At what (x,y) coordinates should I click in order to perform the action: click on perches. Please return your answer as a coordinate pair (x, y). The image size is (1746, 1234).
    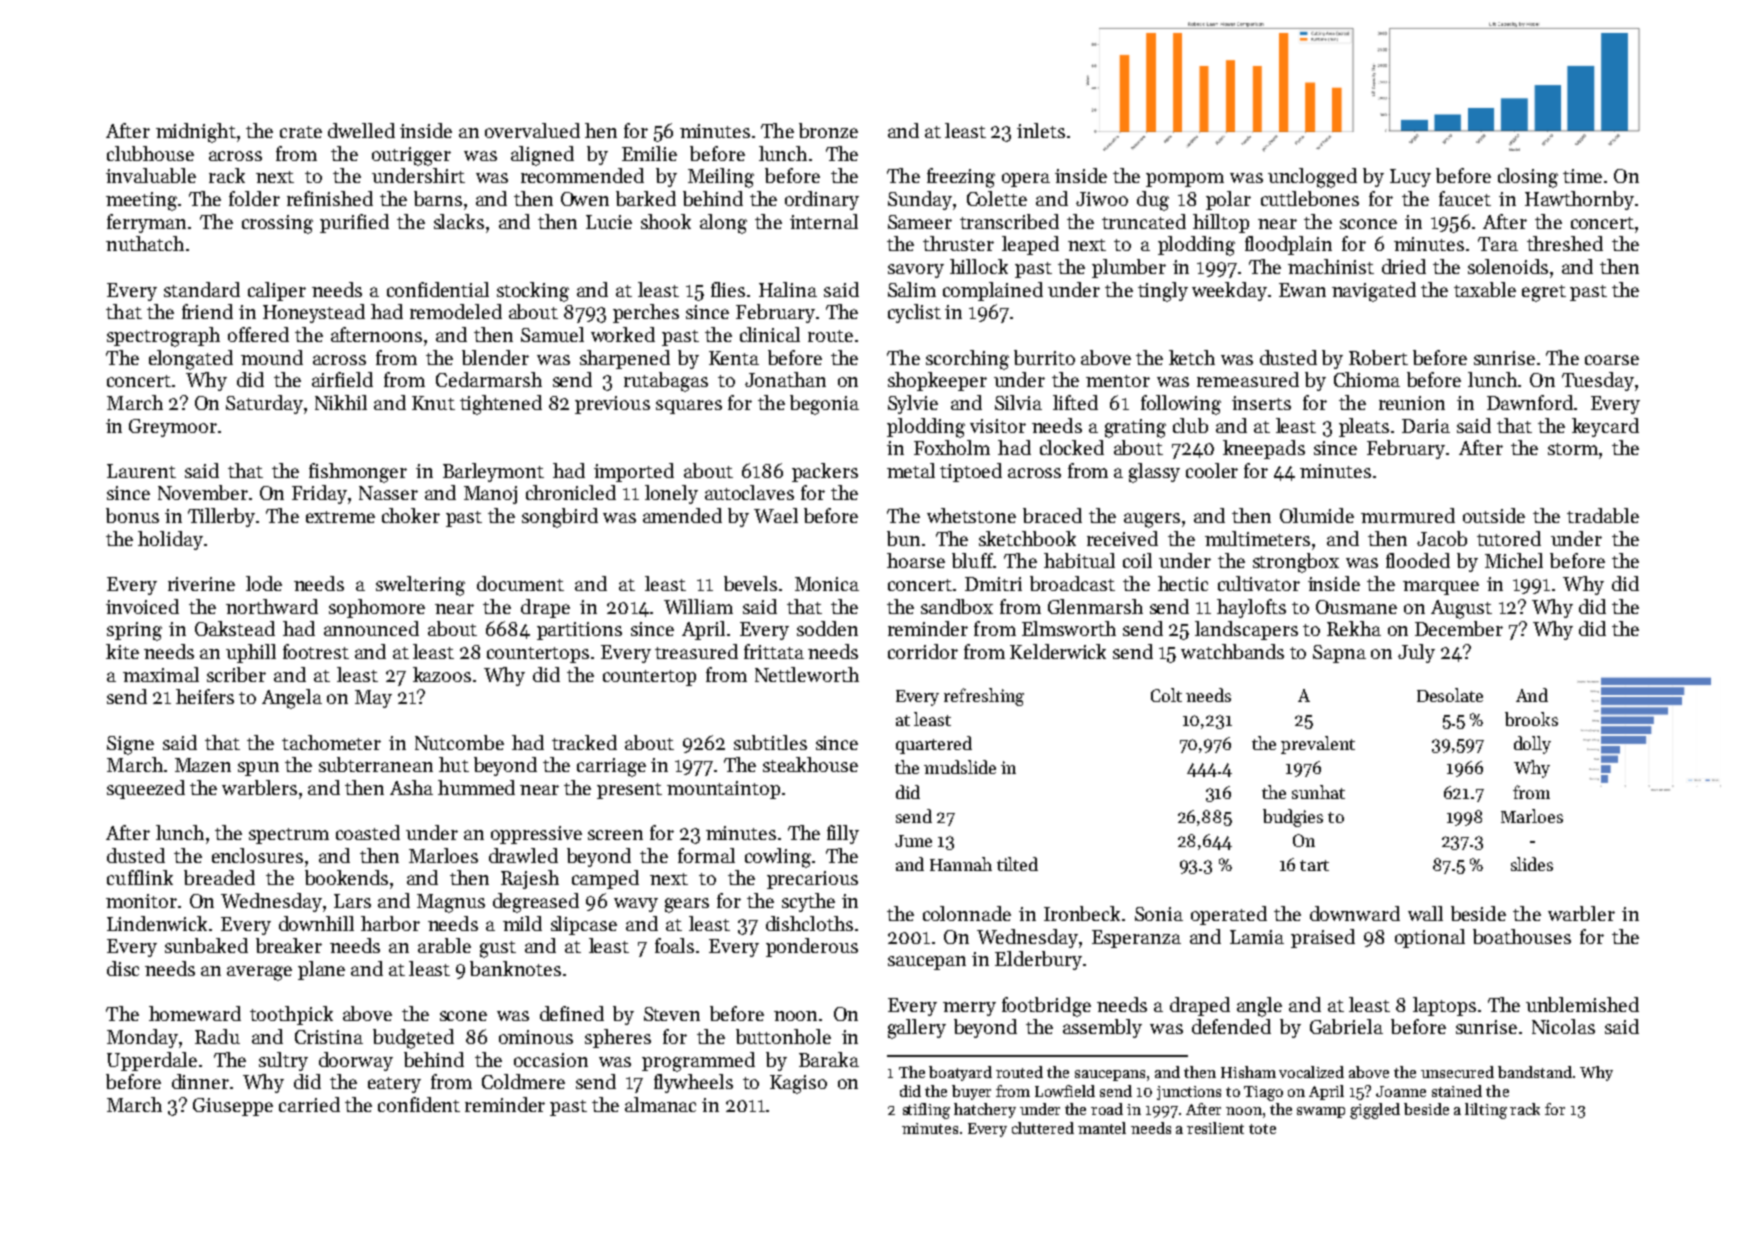
    Looking at the image, I should click on (646, 313).
